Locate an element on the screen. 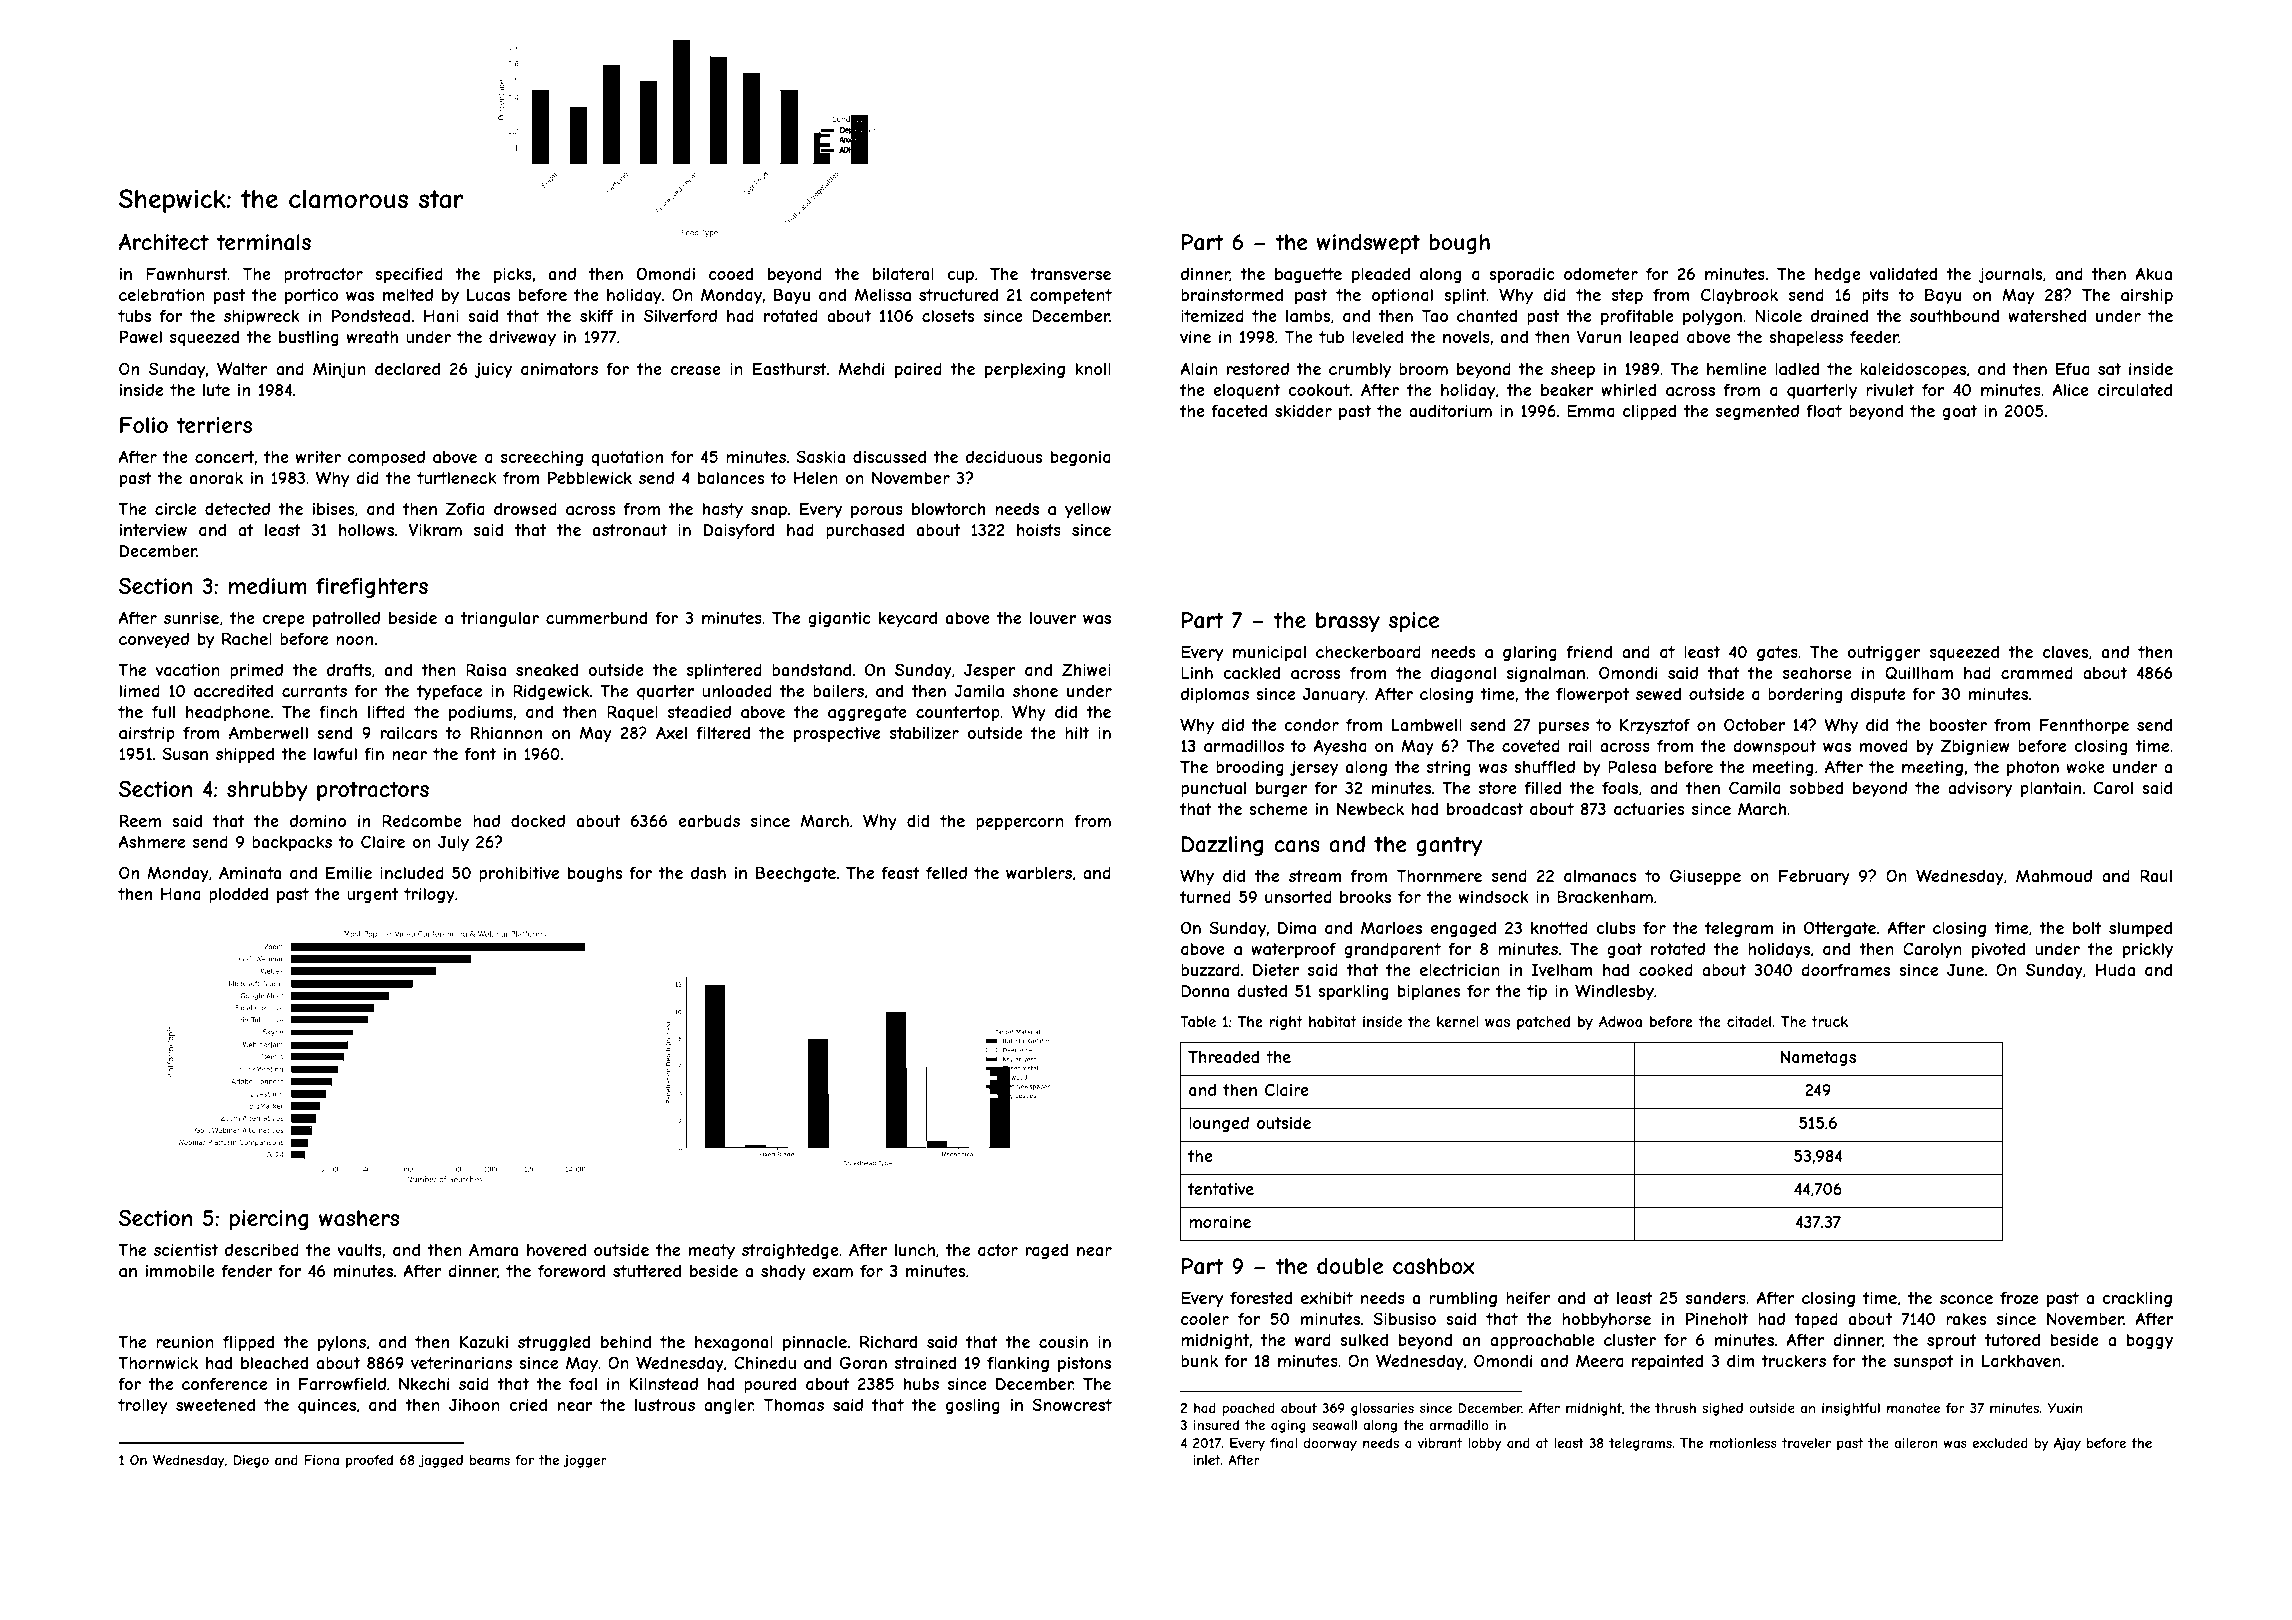 The height and width of the screenshot is (1620, 2292). declared is located at coordinates (407, 369).
